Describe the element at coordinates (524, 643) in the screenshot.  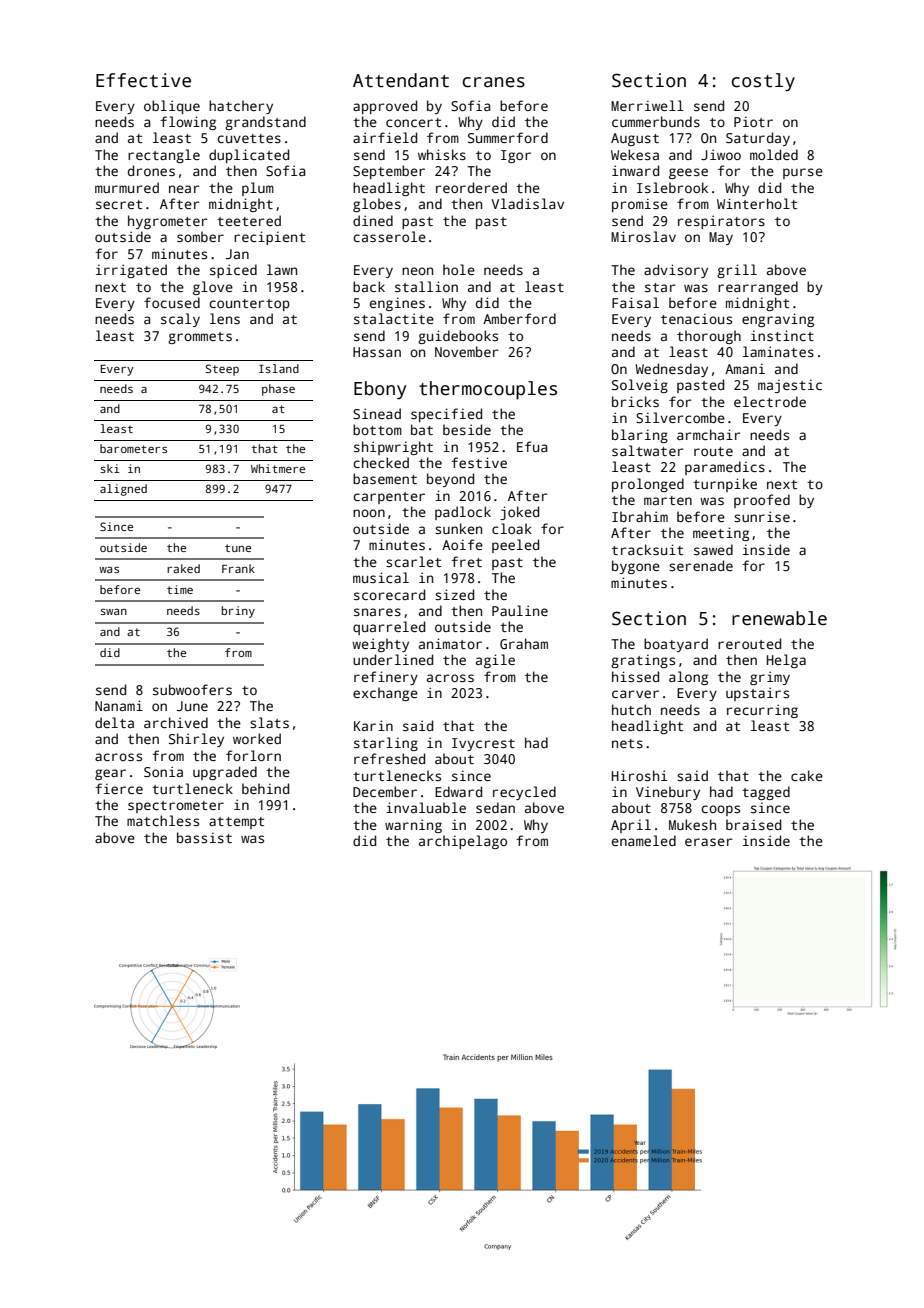
I see `Graham` at that location.
